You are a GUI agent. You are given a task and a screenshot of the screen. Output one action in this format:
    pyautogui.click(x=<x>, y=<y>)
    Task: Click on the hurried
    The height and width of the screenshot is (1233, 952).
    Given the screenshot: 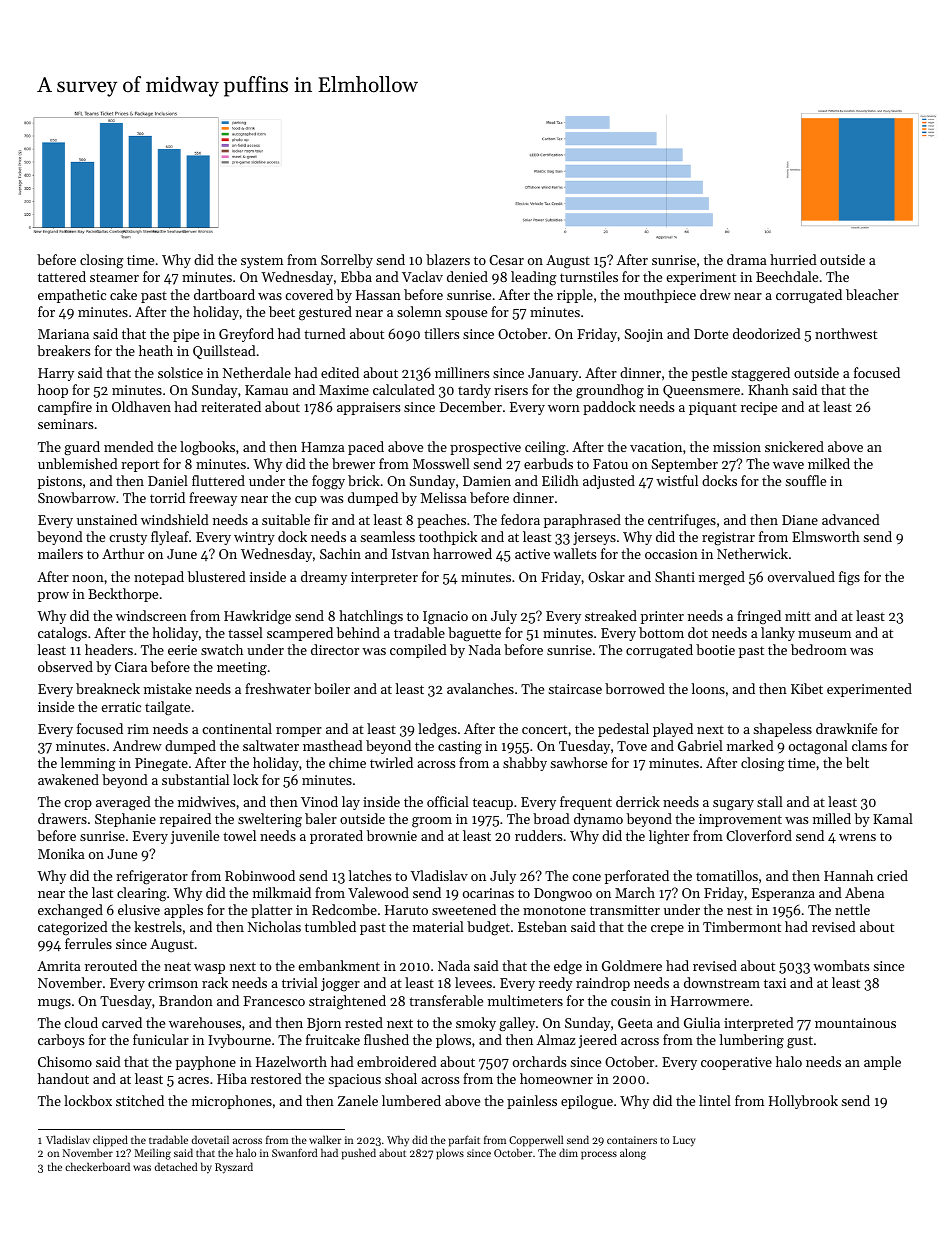 What is the action you would take?
    pyautogui.click(x=793, y=259)
